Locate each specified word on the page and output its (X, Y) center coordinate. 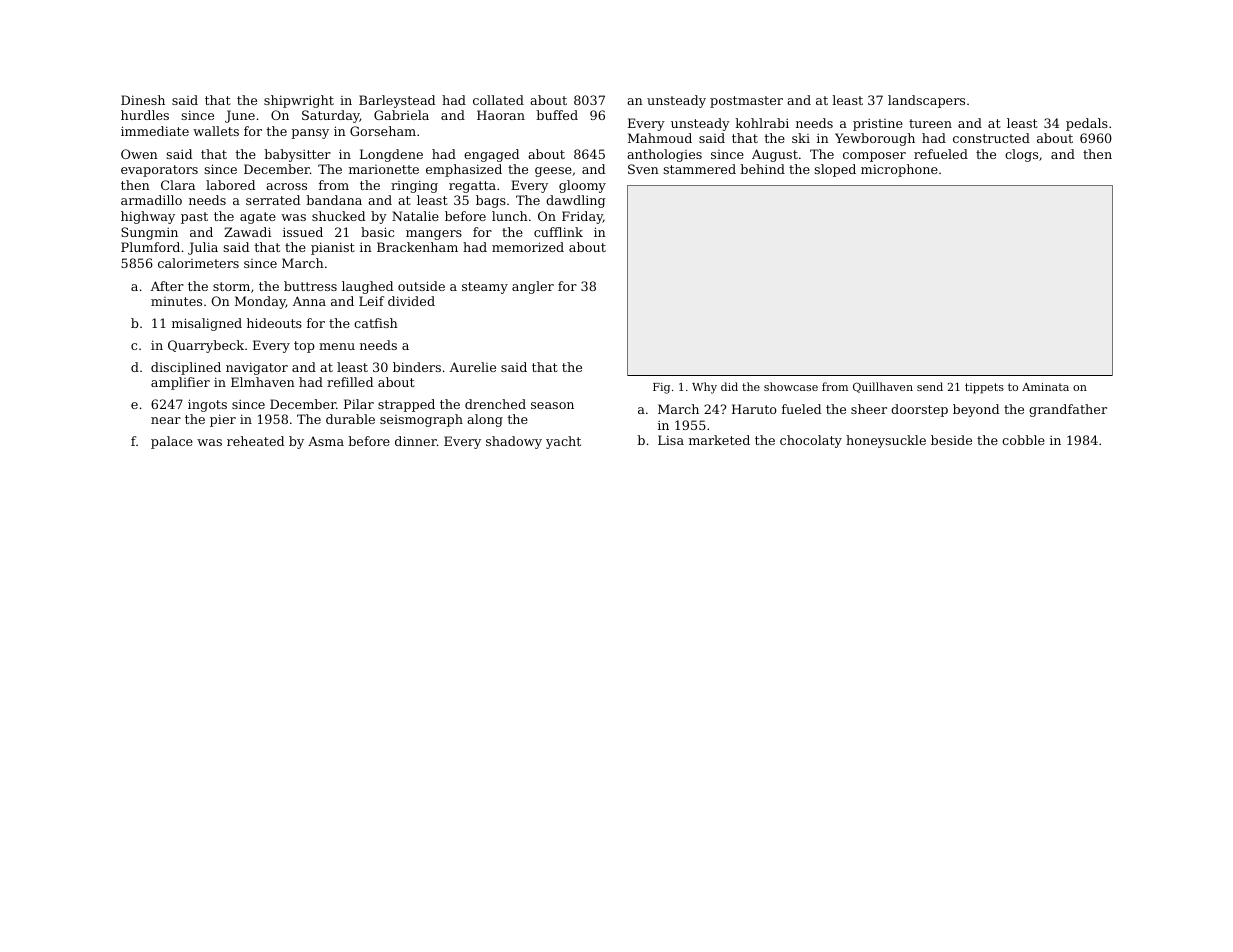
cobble (1023, 440)
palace (172, 442)
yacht (563, 442)
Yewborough (875, 139)
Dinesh (143, 100)
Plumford (150, 247)
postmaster (746, 102)
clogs (1021, 155)
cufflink (558, 232)
